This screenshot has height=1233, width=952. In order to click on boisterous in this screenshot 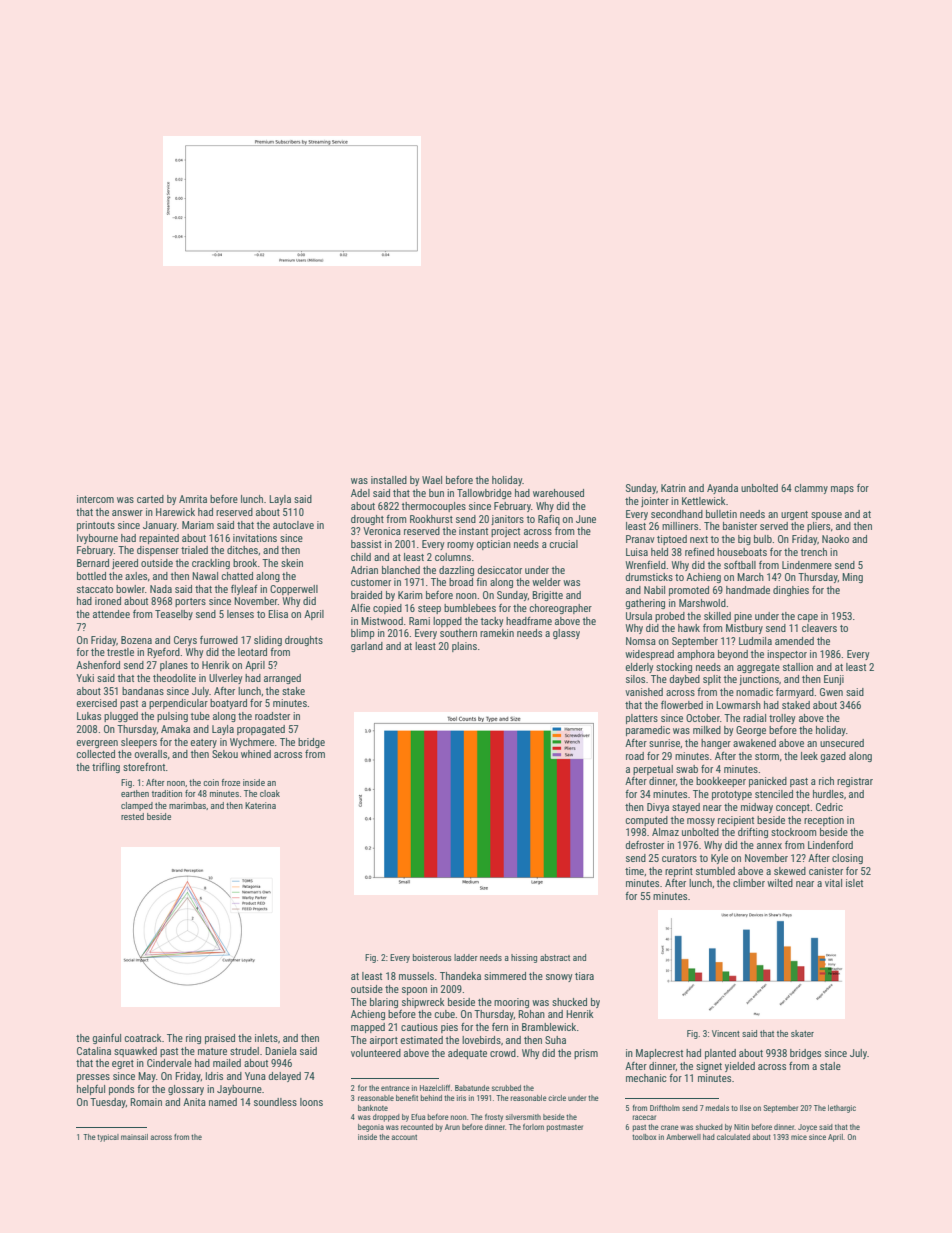, I will do `click(432, 957)`.
